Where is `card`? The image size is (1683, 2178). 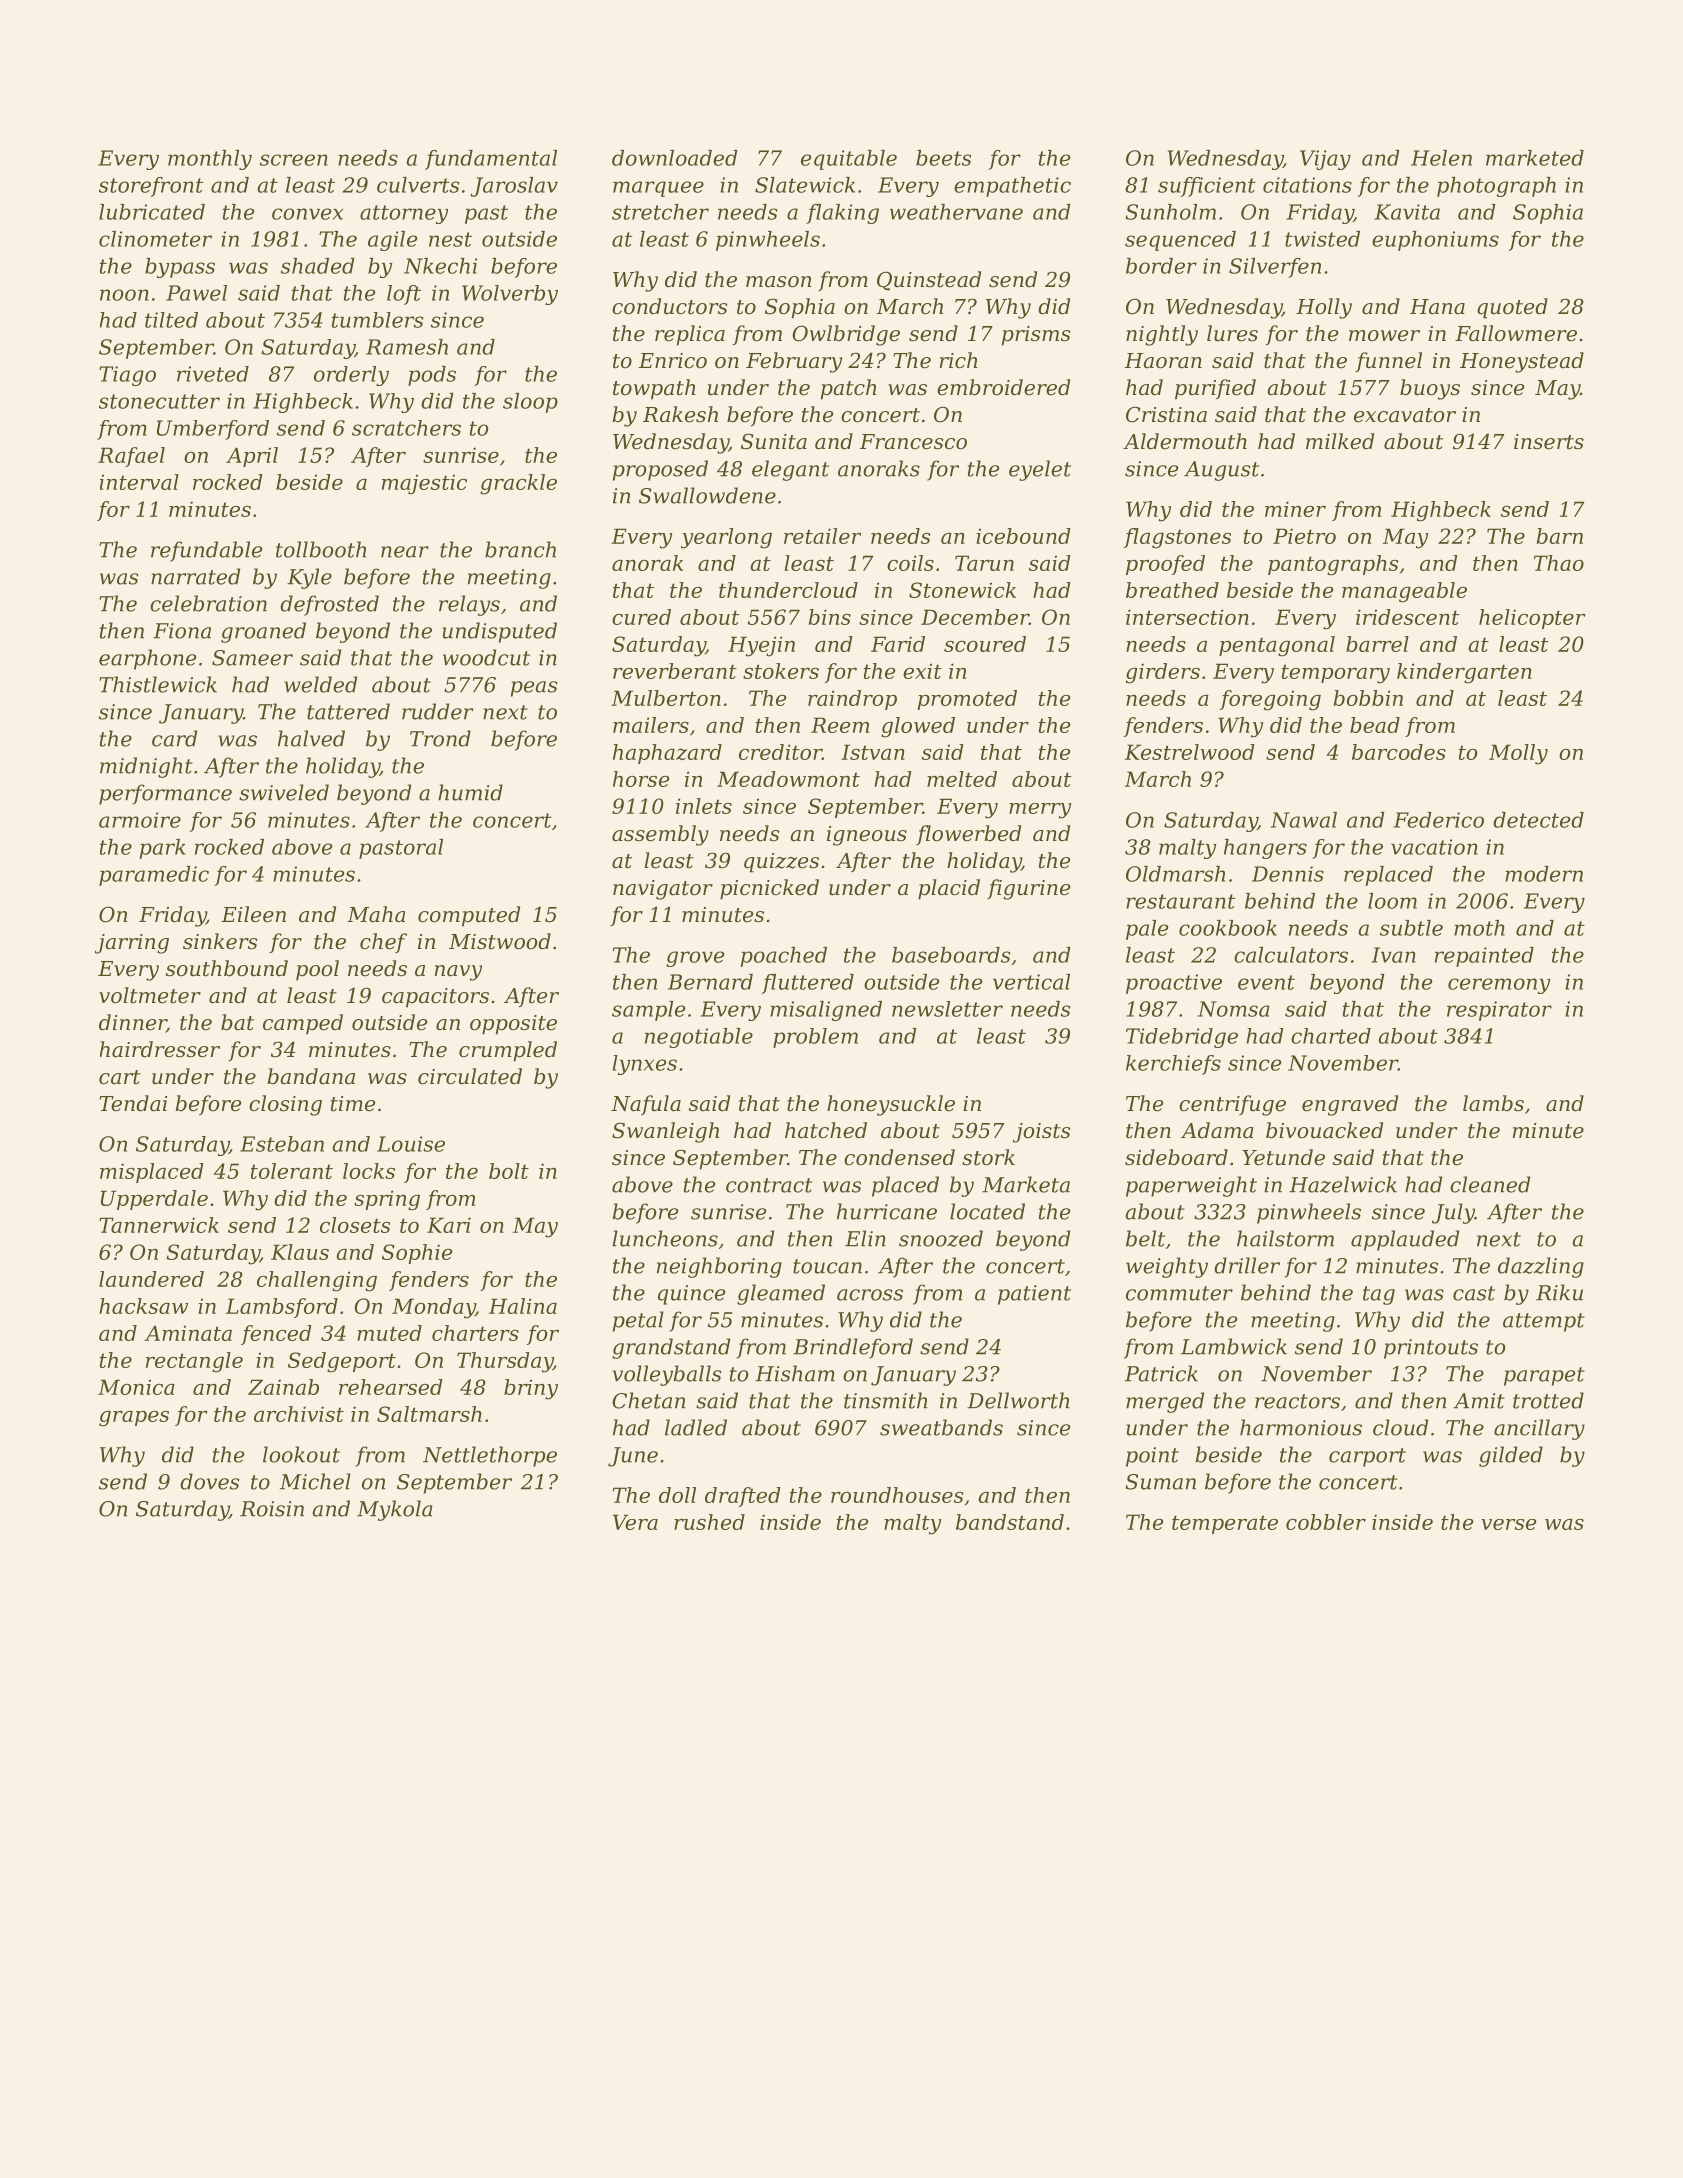
card is located at coordinates (174, 738).
